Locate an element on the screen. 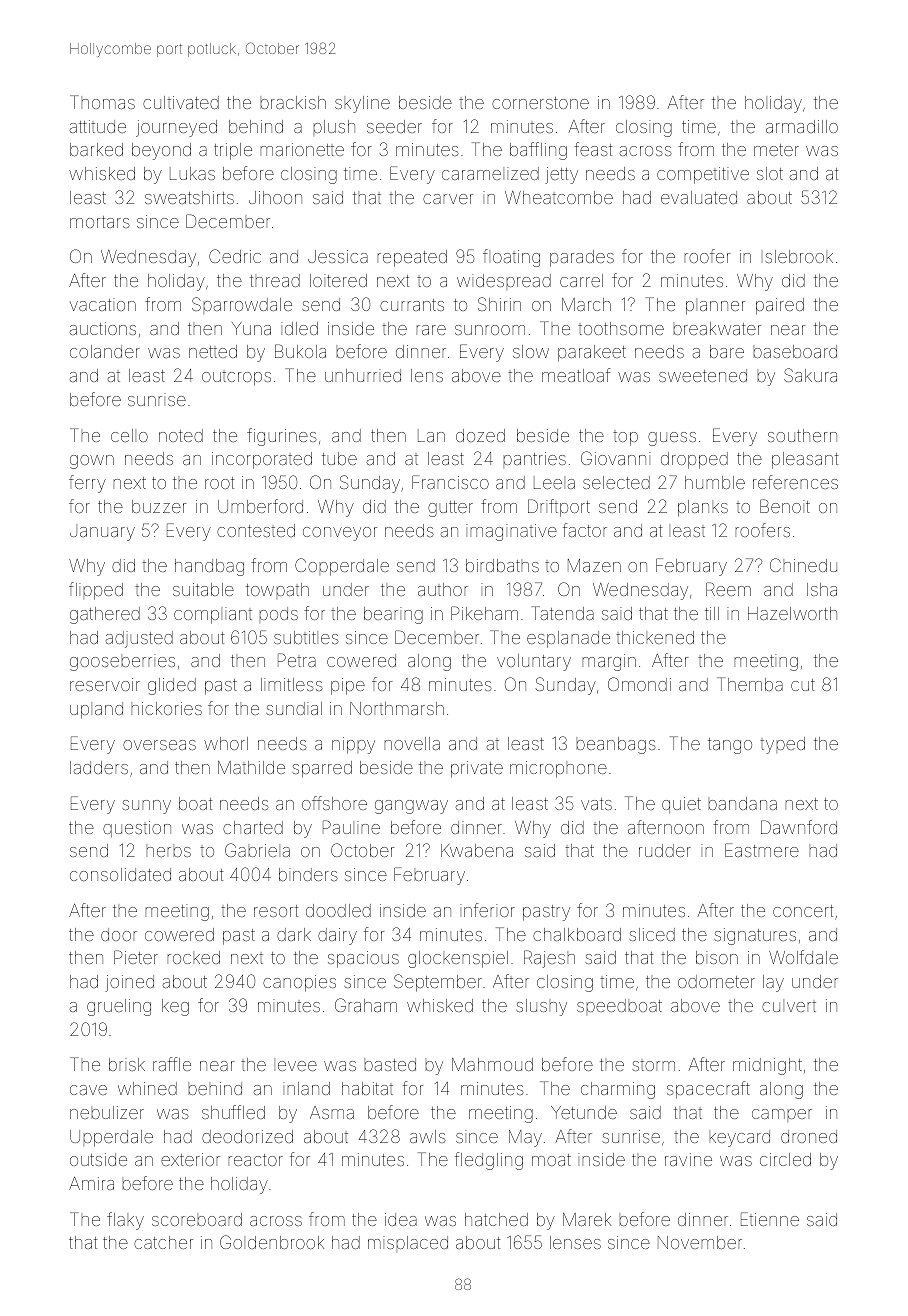  grueling is located at coordinates (119, 1007).
